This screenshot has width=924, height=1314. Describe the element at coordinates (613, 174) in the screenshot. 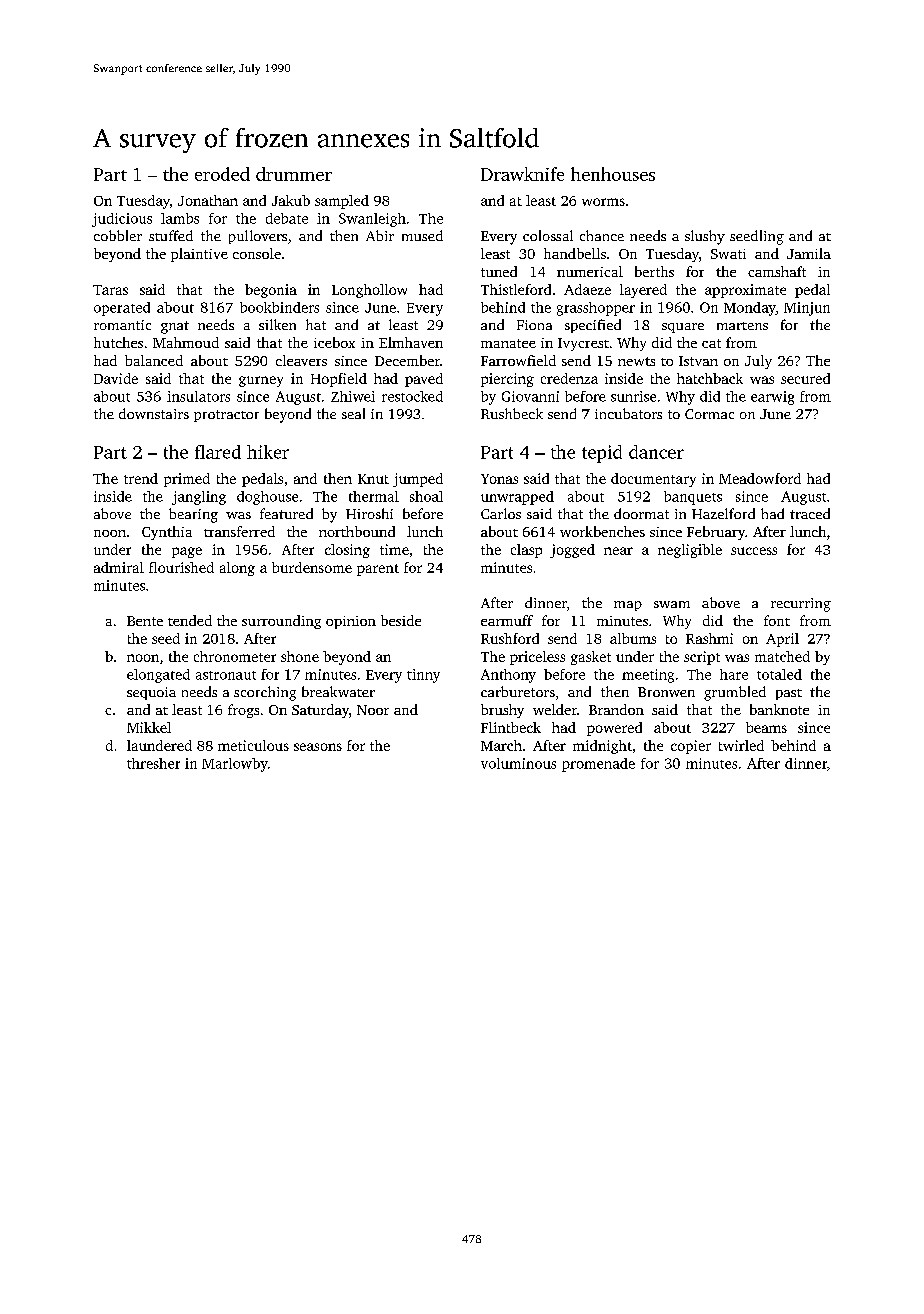

I see `henhouses` at that location.
